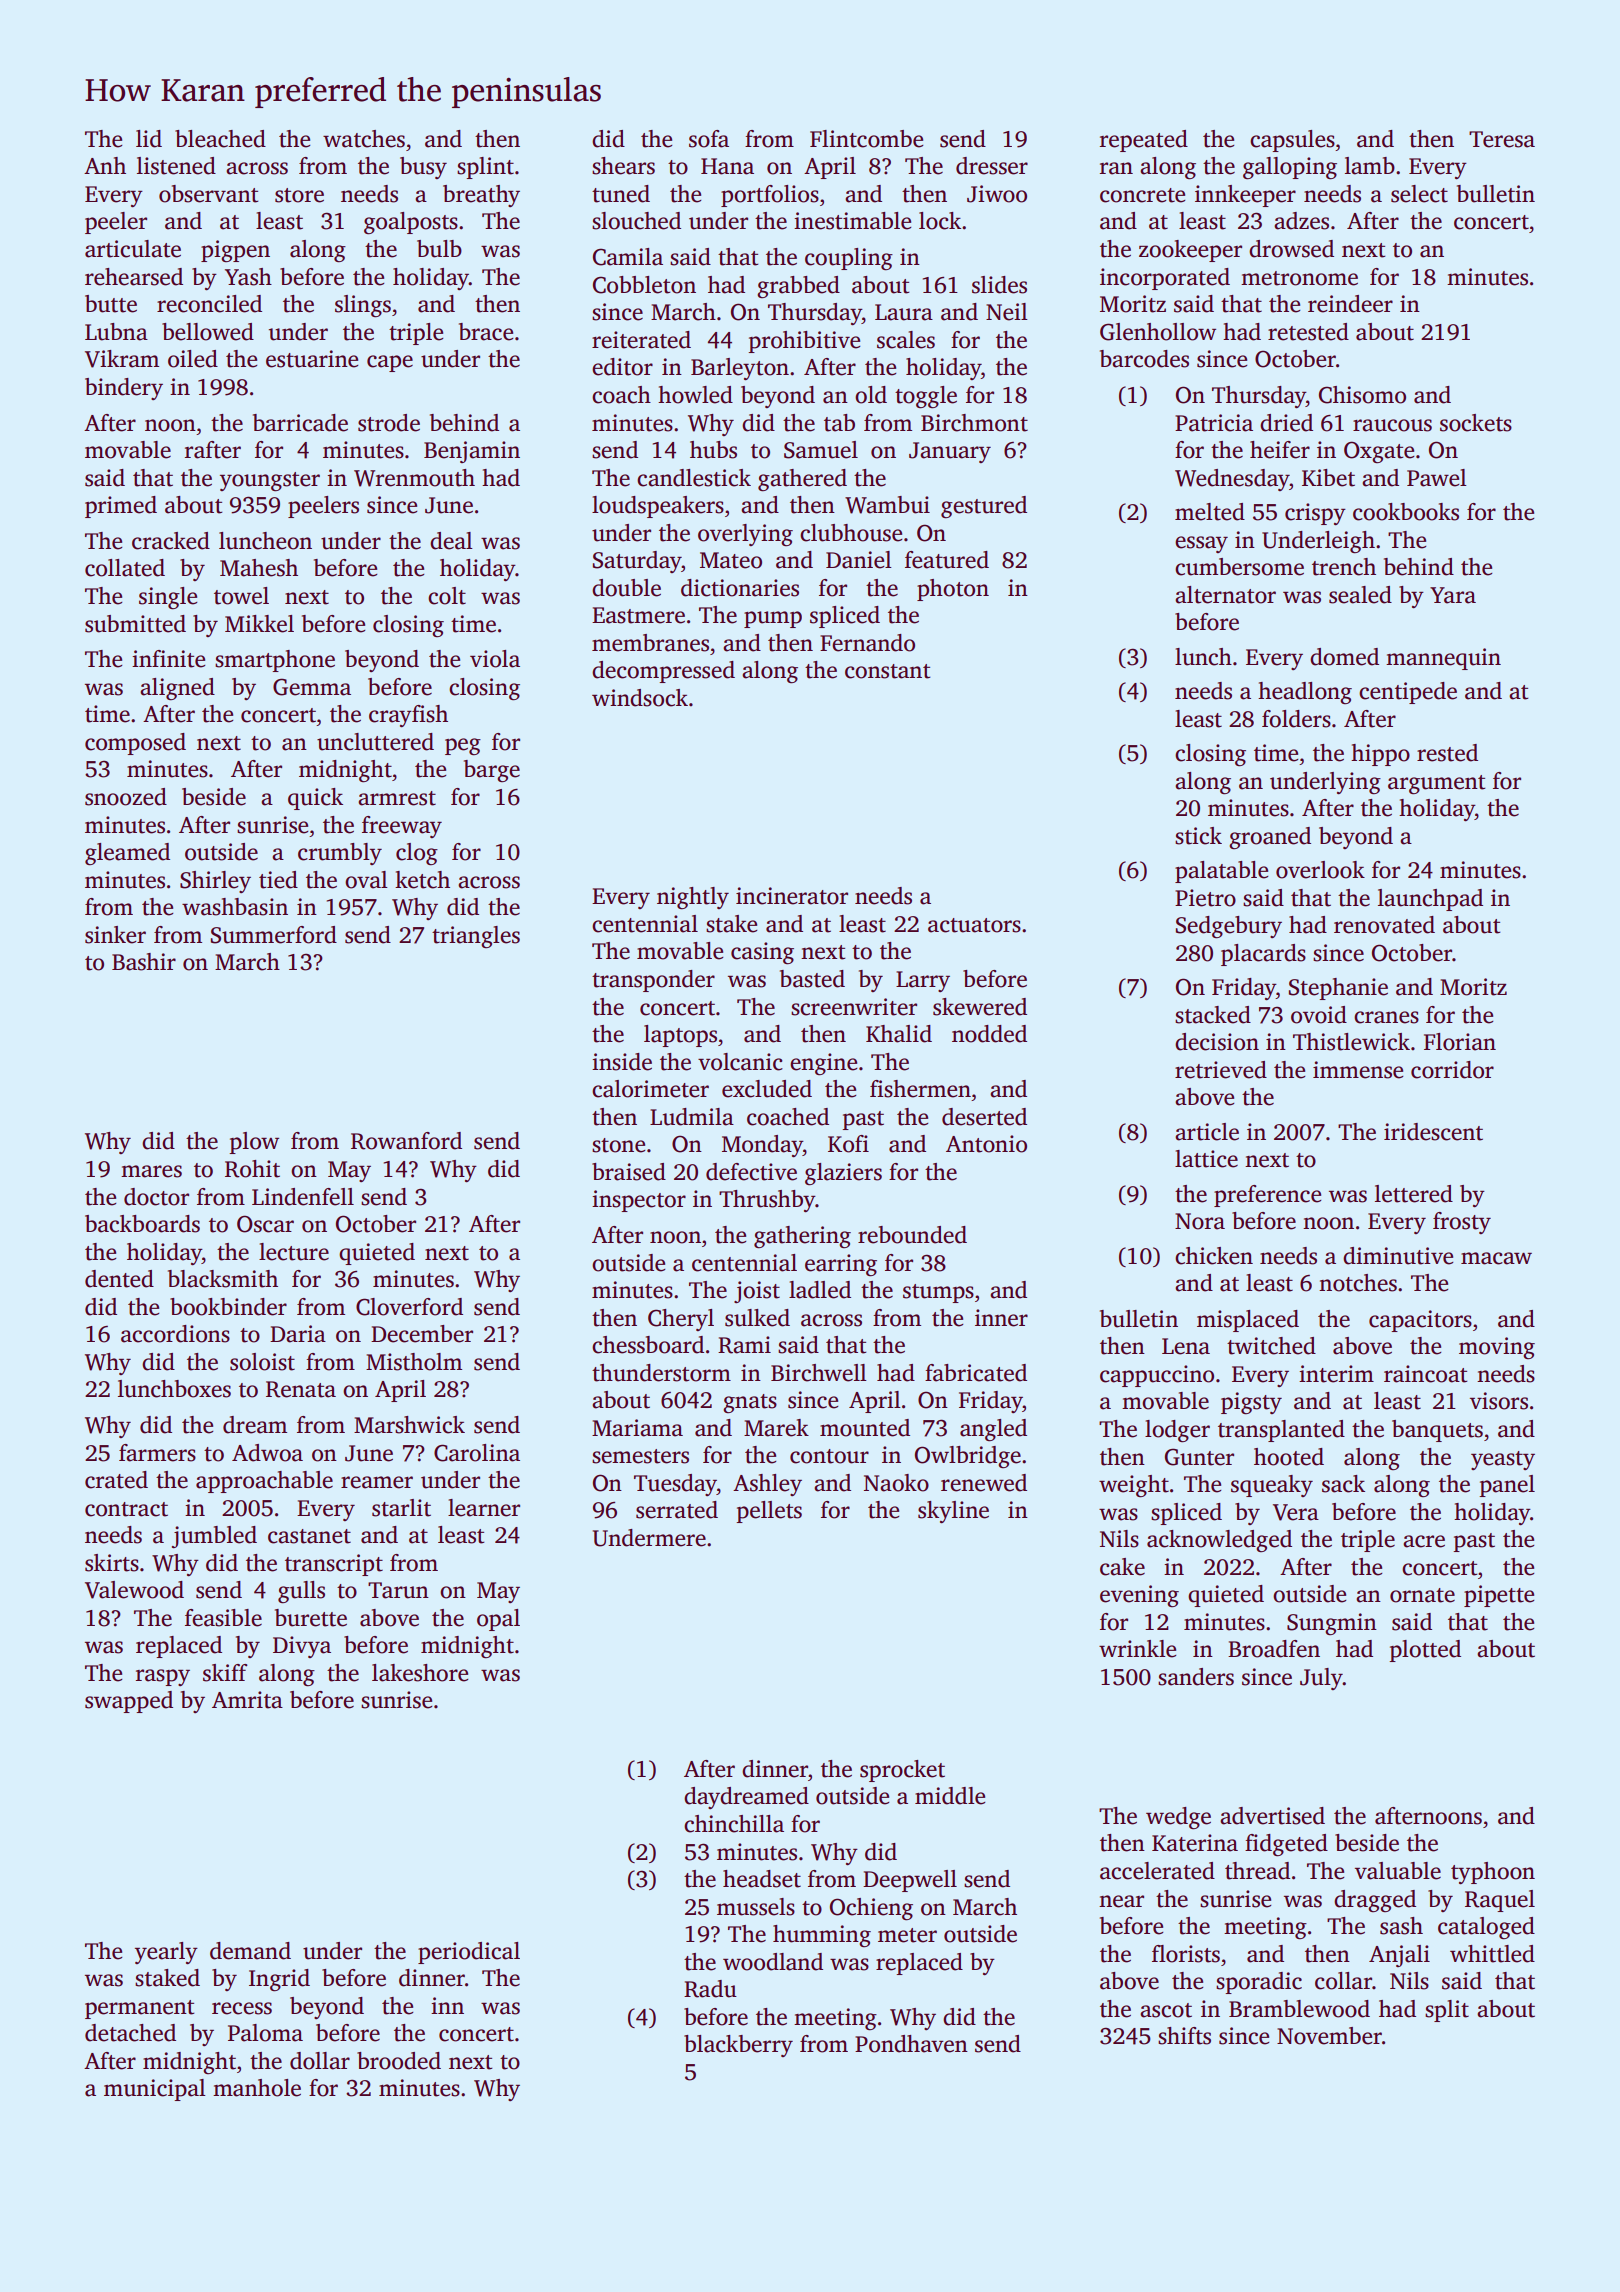  Describe the element at coordinates (364, 139) in the document. I see `watches` at that location.
